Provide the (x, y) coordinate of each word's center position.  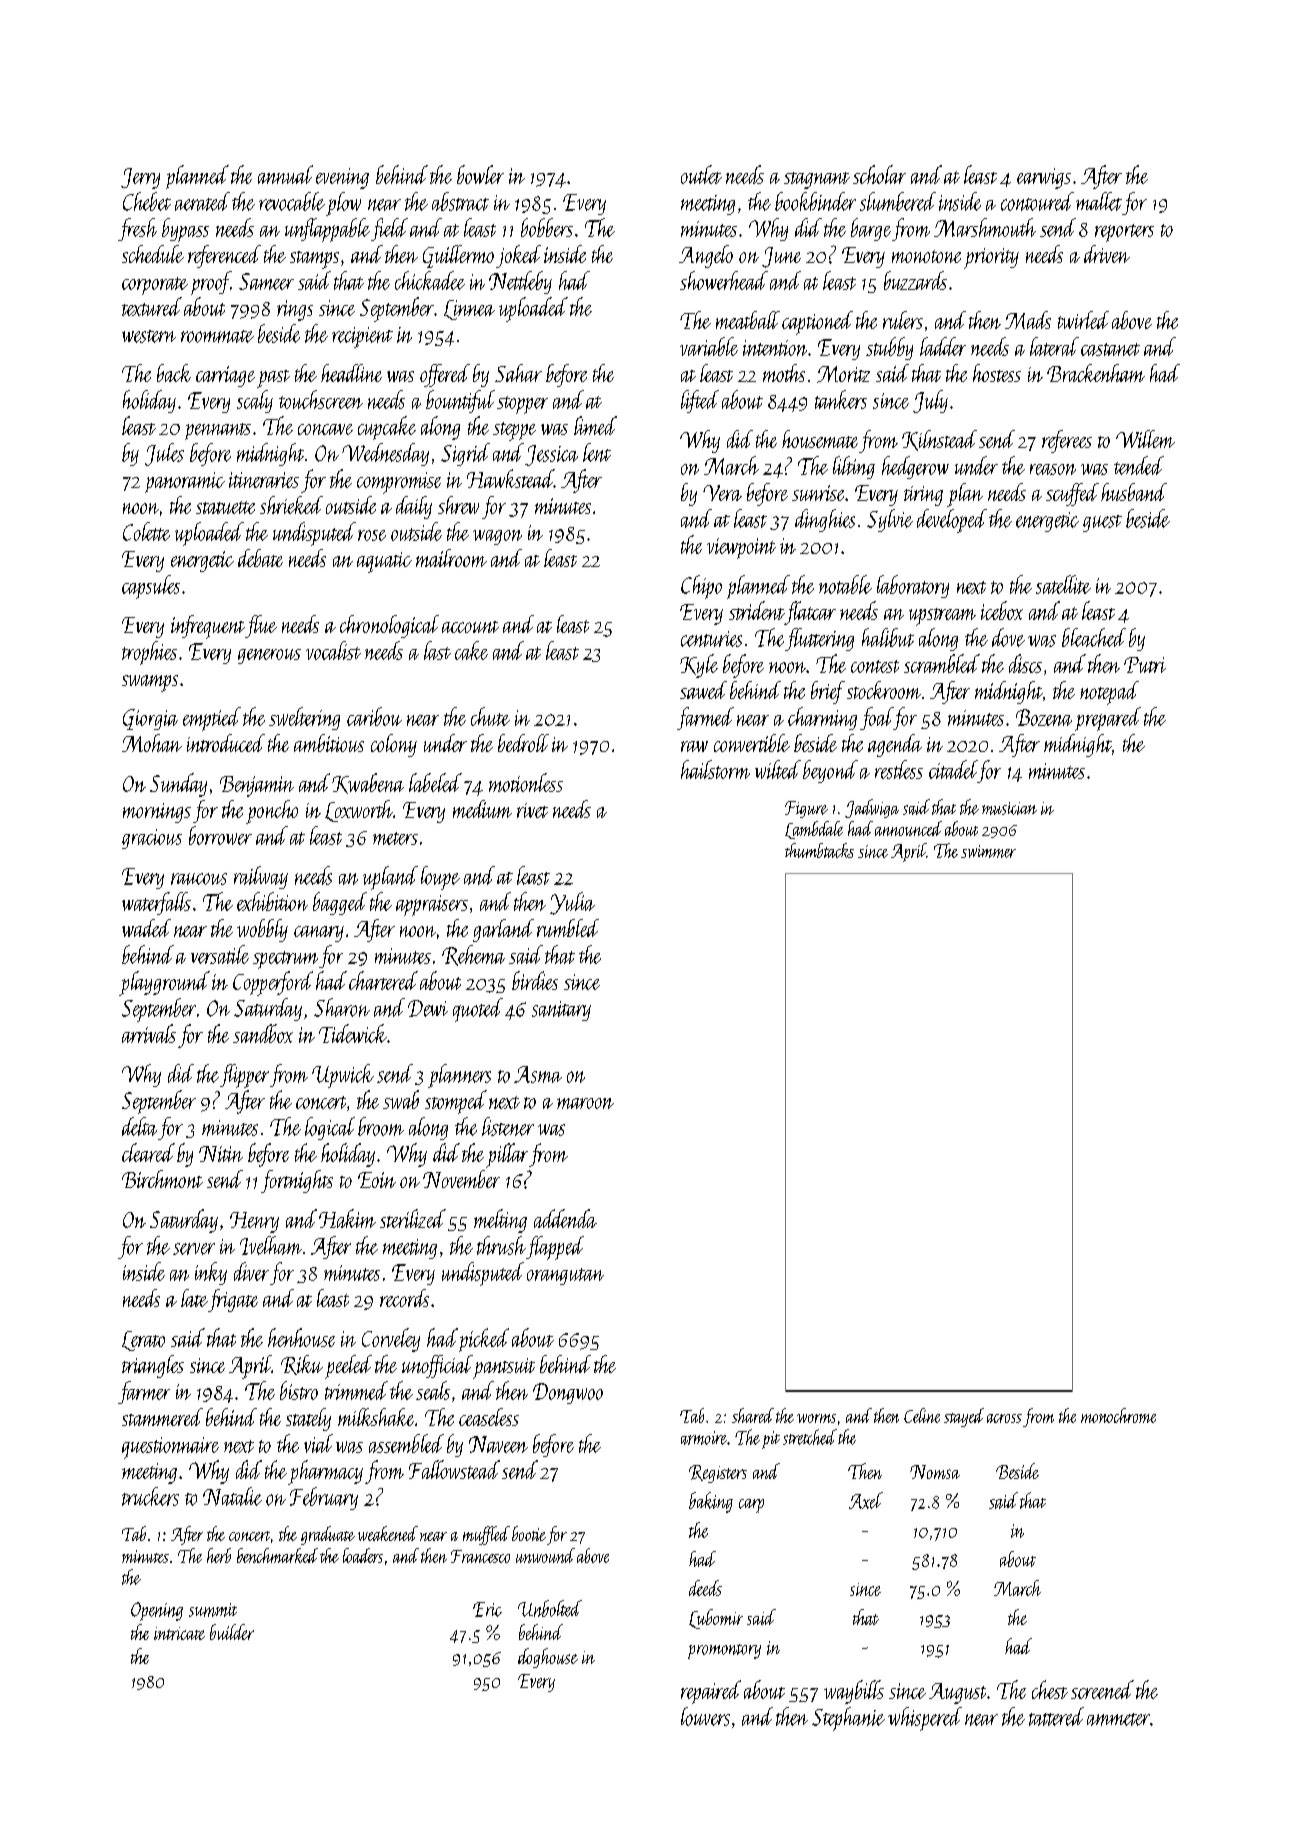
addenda (565, 1218)
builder (232, 1632)
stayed (964, 1417)
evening (342, 178)
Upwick (343, 1076)
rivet (532, 810)
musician (1009, 808)
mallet (1099, 201)
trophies (149, 653)
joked (518, 256)
